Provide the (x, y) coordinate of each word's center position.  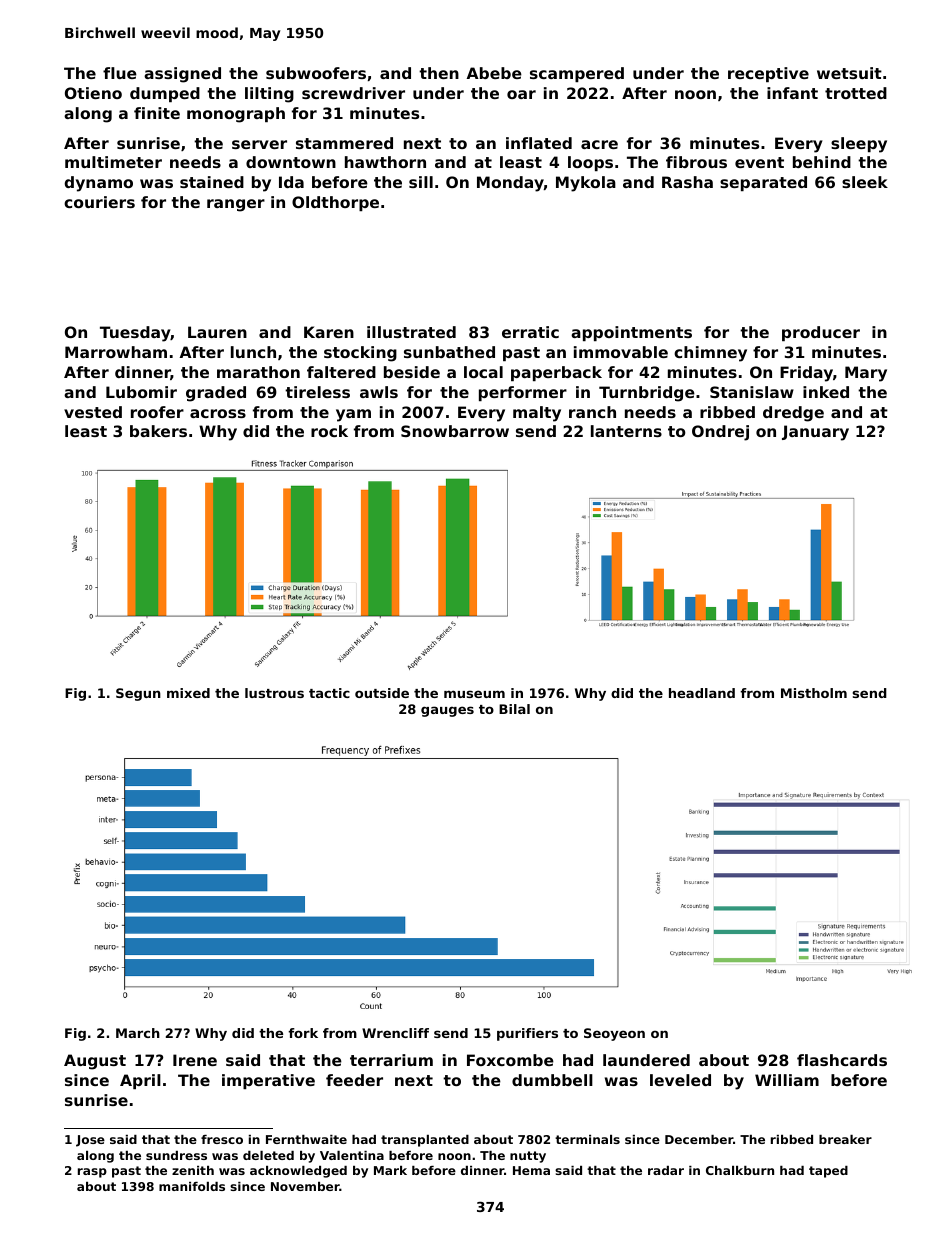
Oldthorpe (335, 203)
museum (474, 694)
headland (702, 693)
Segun (138, 694)
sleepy (859, 145)
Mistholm (814, 693)
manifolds (192, 1186)
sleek (865, 182)
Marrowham (116, 352)
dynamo (98, 184)
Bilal (514, 709)
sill (421, 182)
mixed (188, 693)
